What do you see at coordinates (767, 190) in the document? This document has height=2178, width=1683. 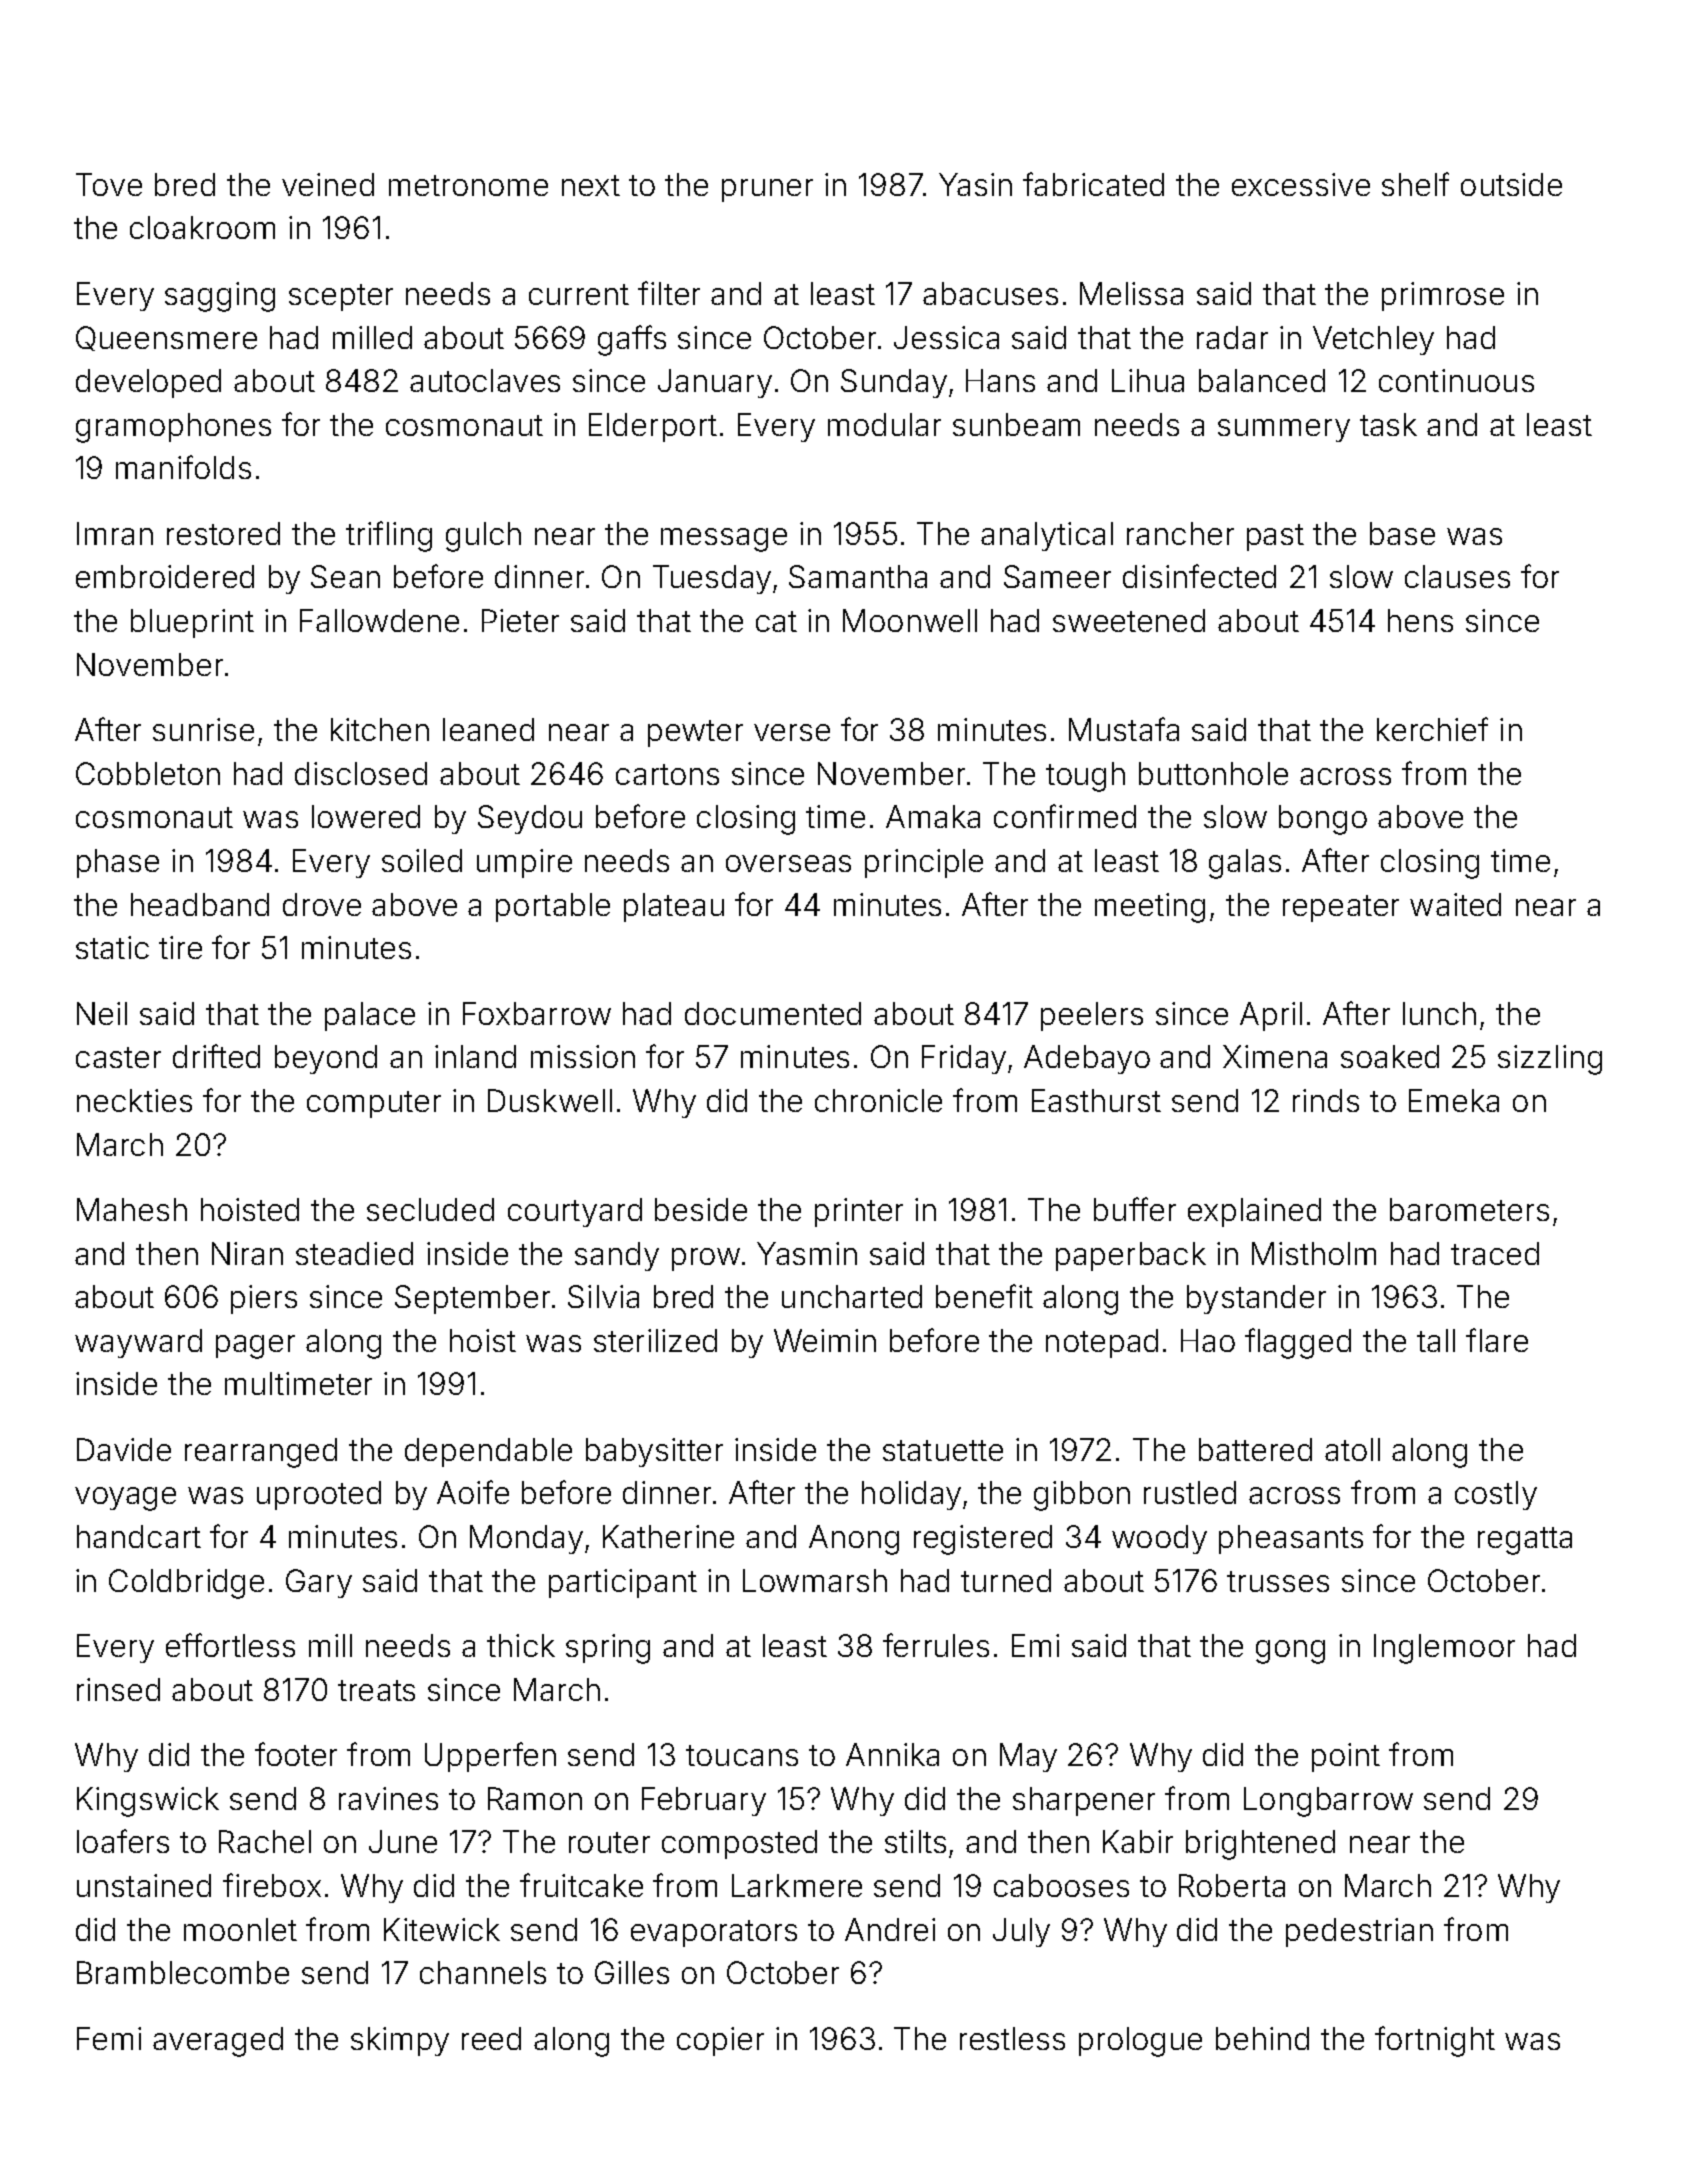 I see `pruner` at bounding box center [767, 190].
